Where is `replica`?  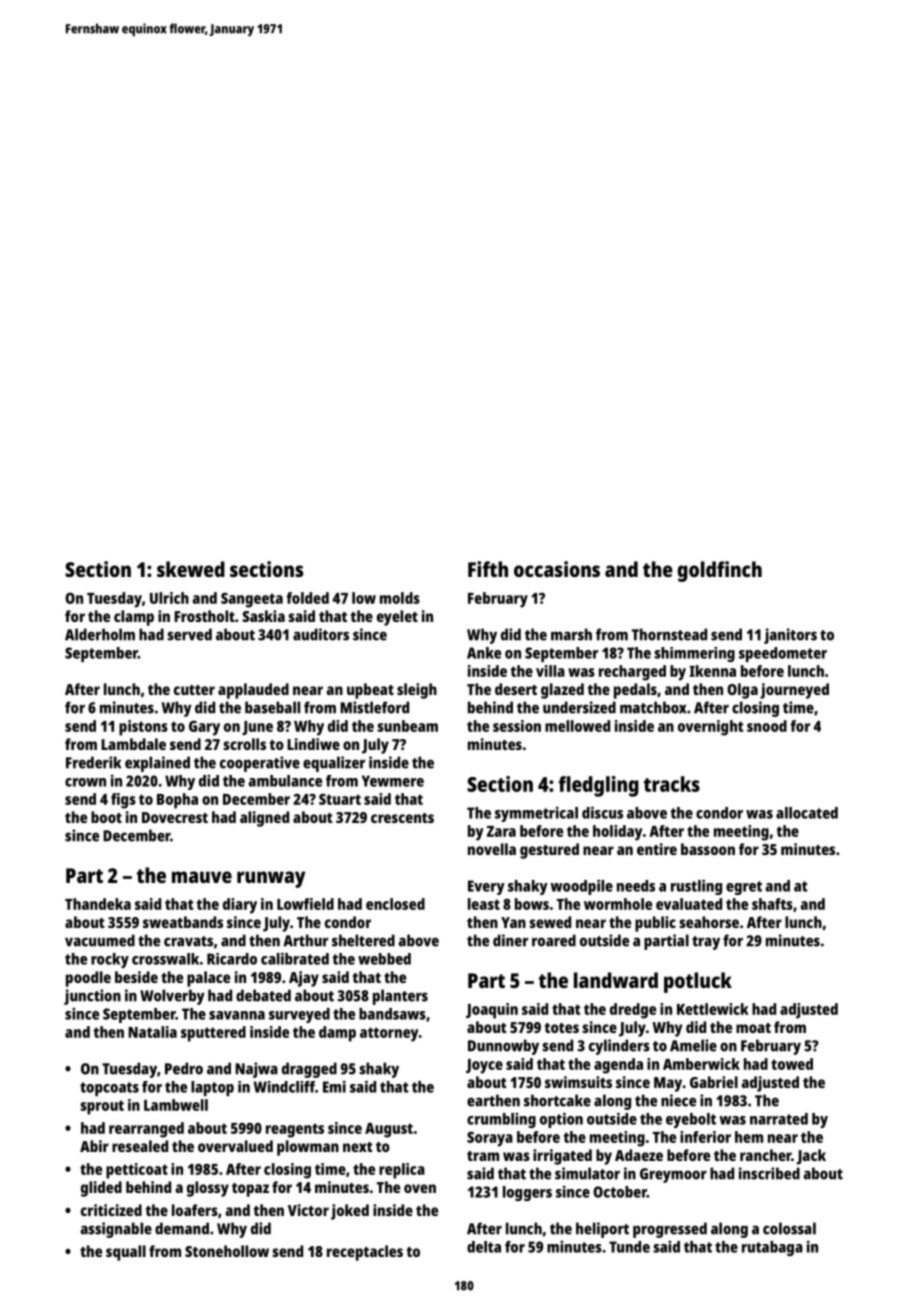
replica is located at coordinates (402, 1171).
